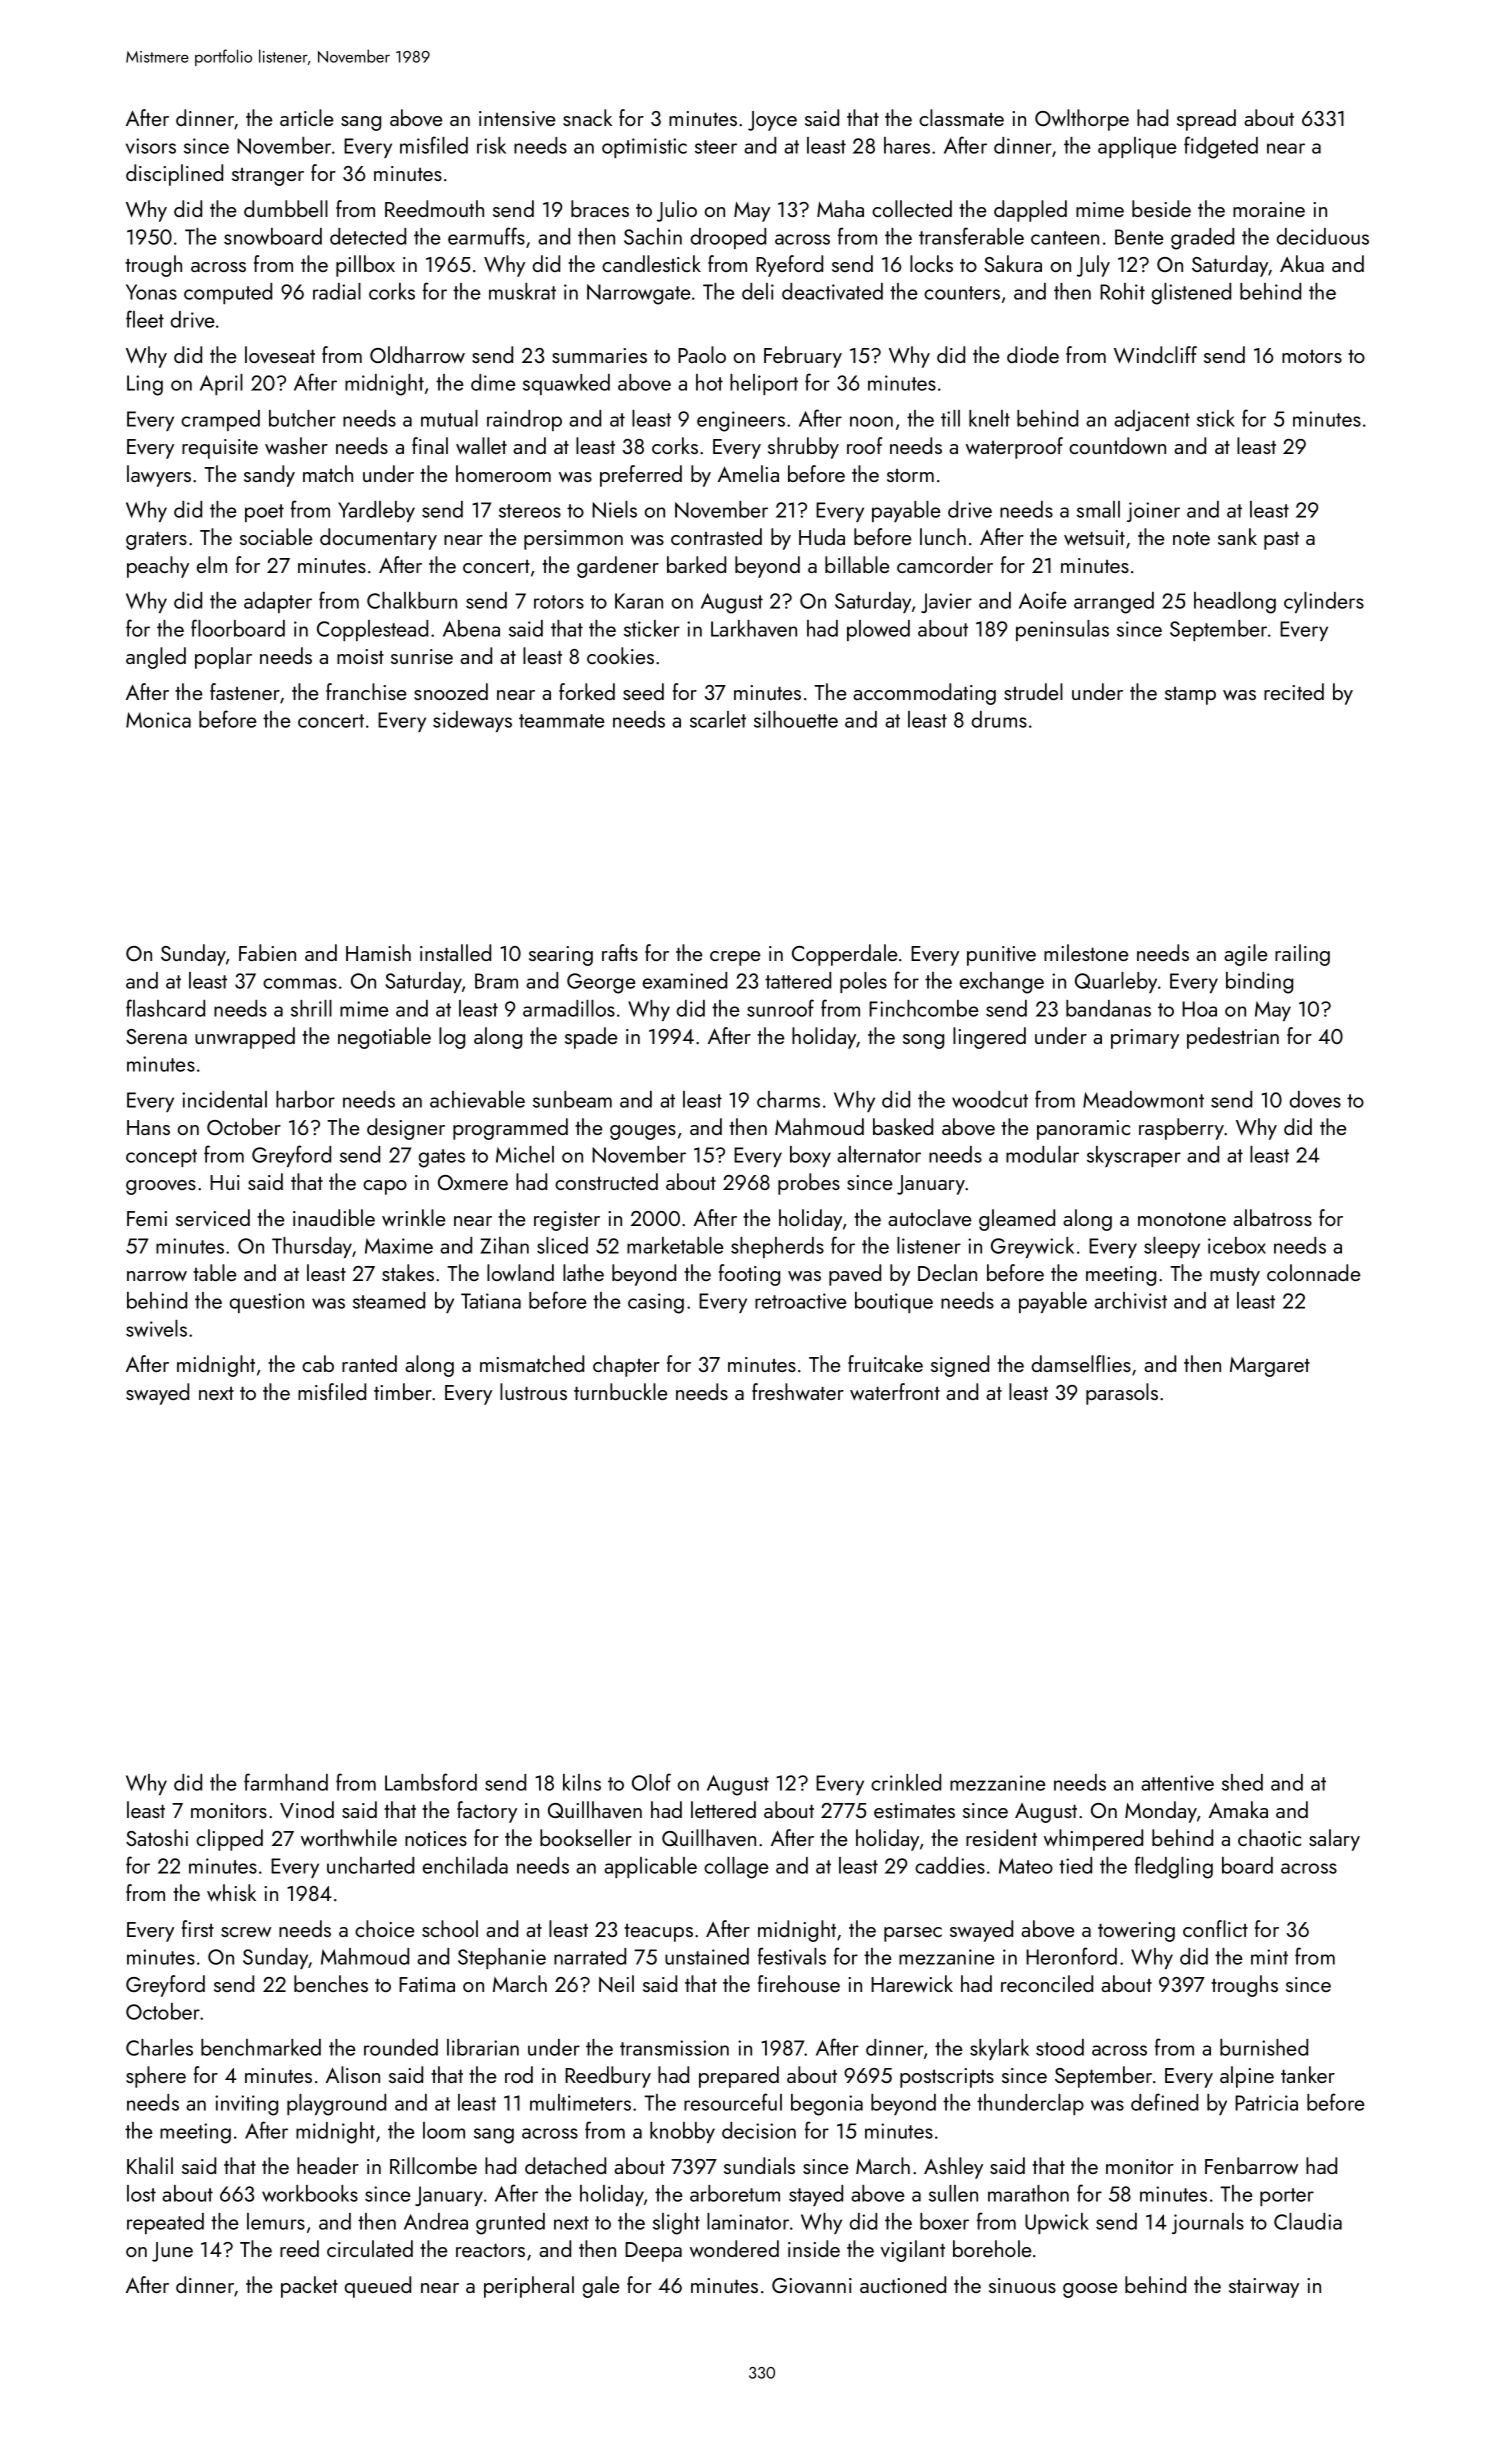 This image has width=1496, height=2464. Describe the element at coordinates (777, 1247) in the image. I see `shepherds` at that location.
